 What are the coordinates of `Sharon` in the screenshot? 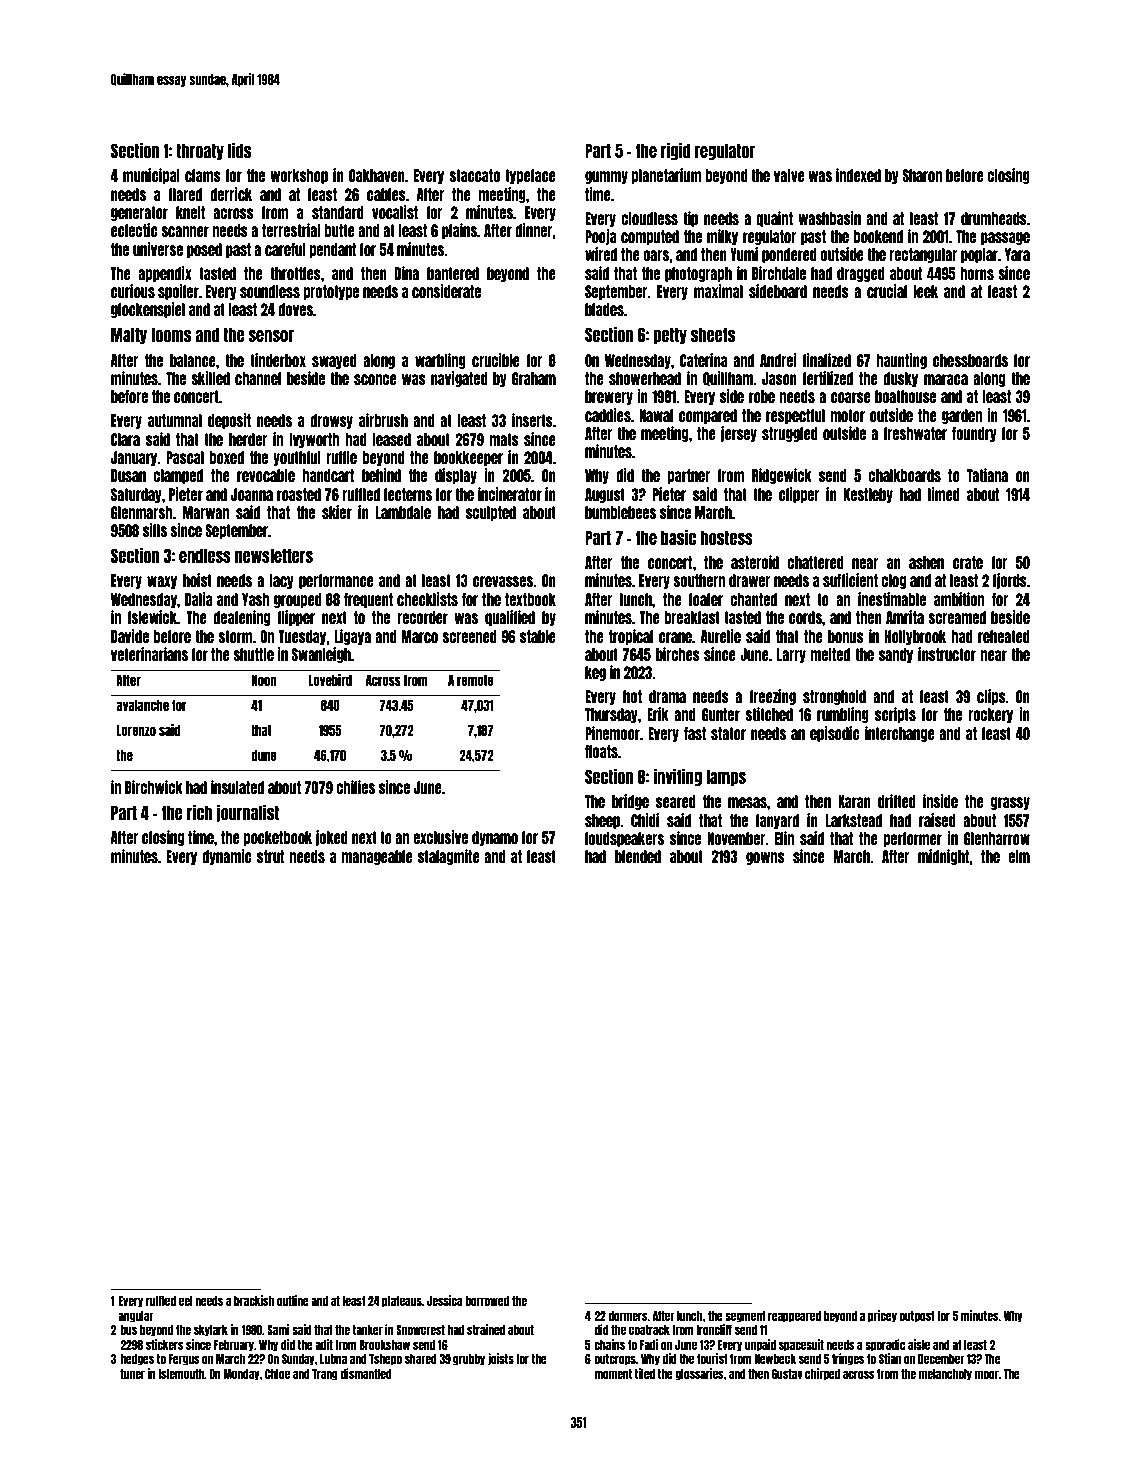 It's located at (922, 175).
